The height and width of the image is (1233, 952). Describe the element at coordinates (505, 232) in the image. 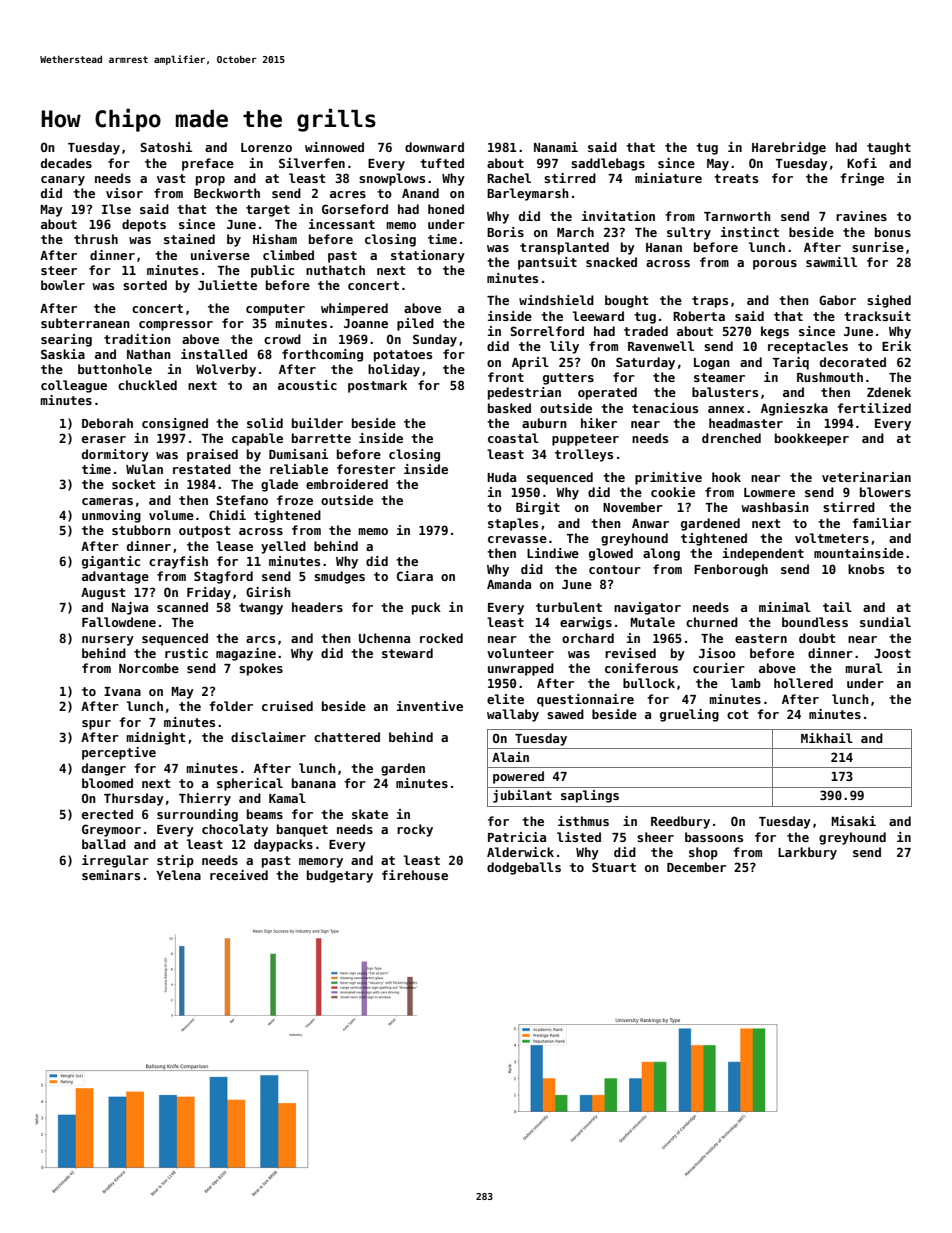

I see `Boris` at that location.
